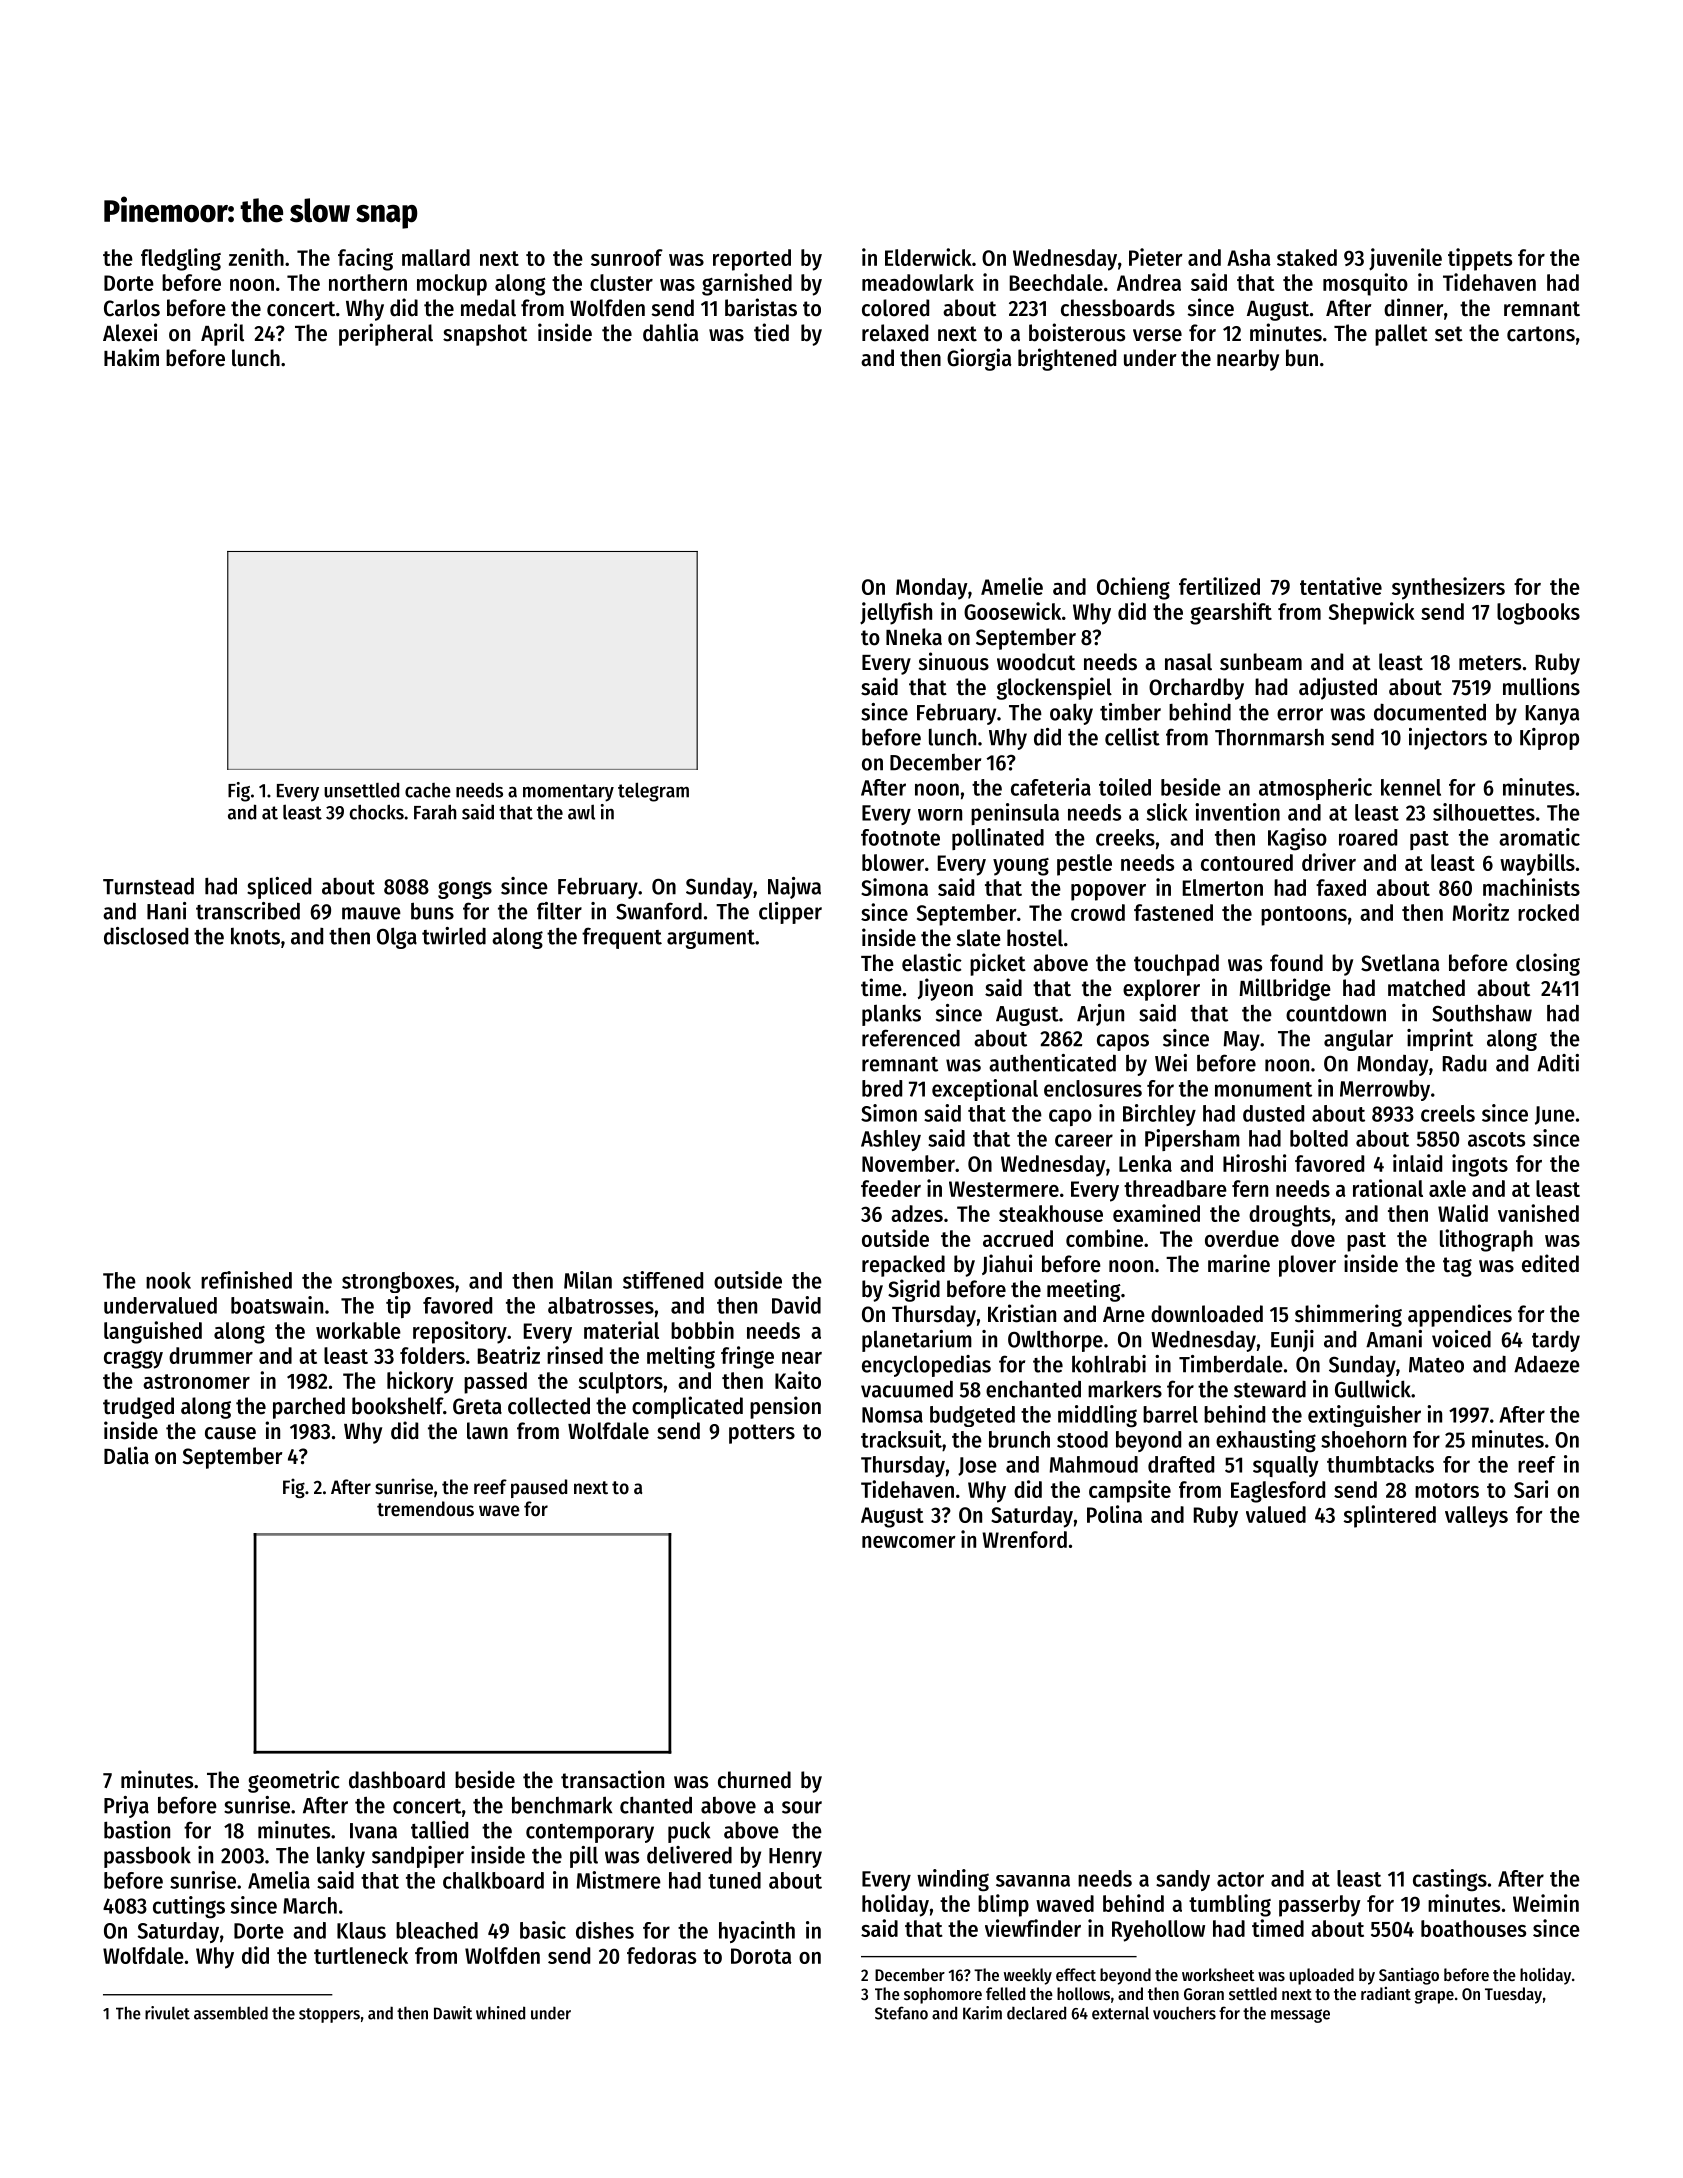 This screenshot has height=2178, width=1683. What do you see at coordinates (147, 1857) in the screenshot?
I see `passbook` at bounding box center [147, 1857].
